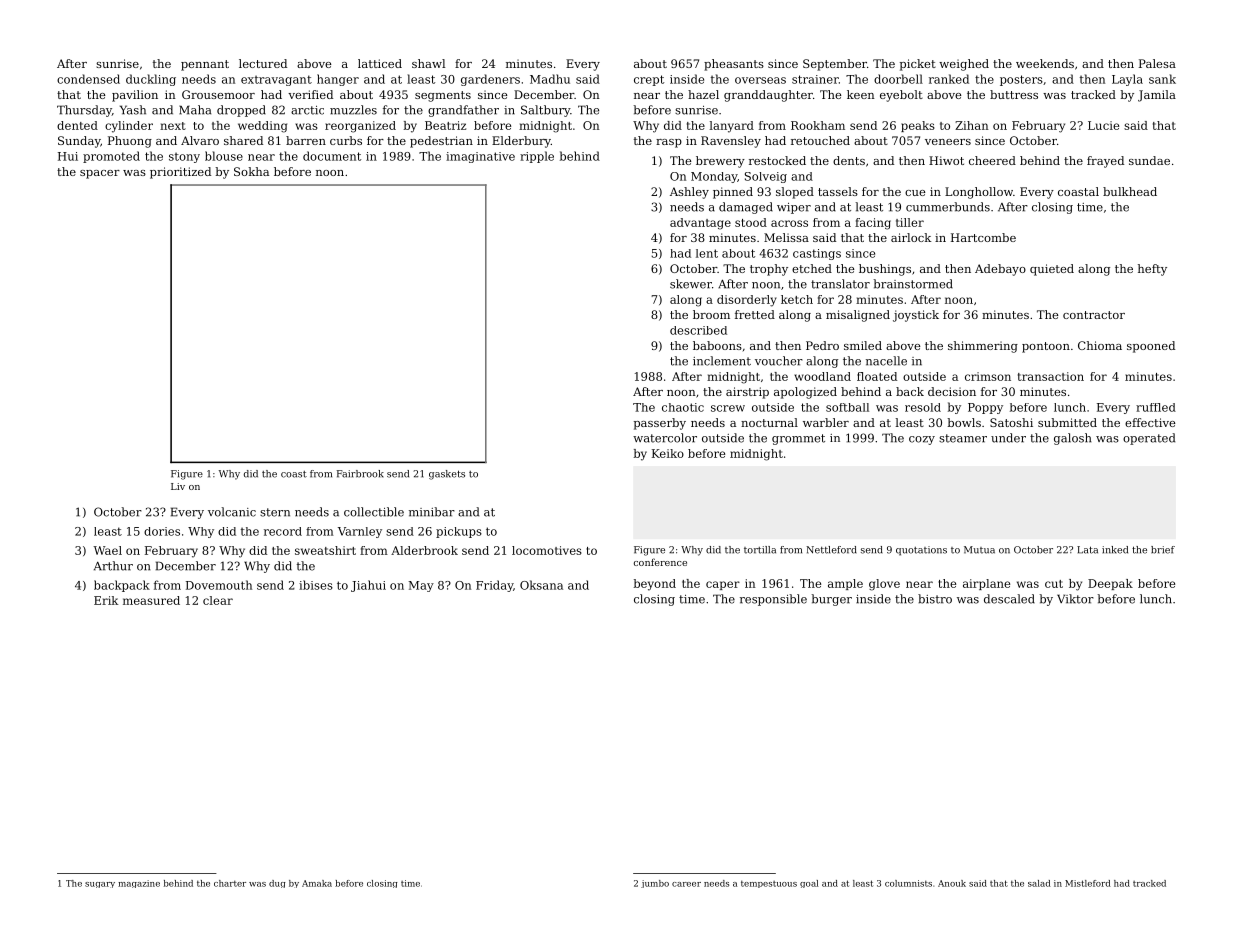 The width and height of the screenshot is (1233, 952). What do you see at coordinates (277, 884) in the screenshot?
I see `dug` at bounding box center [277, 884].
